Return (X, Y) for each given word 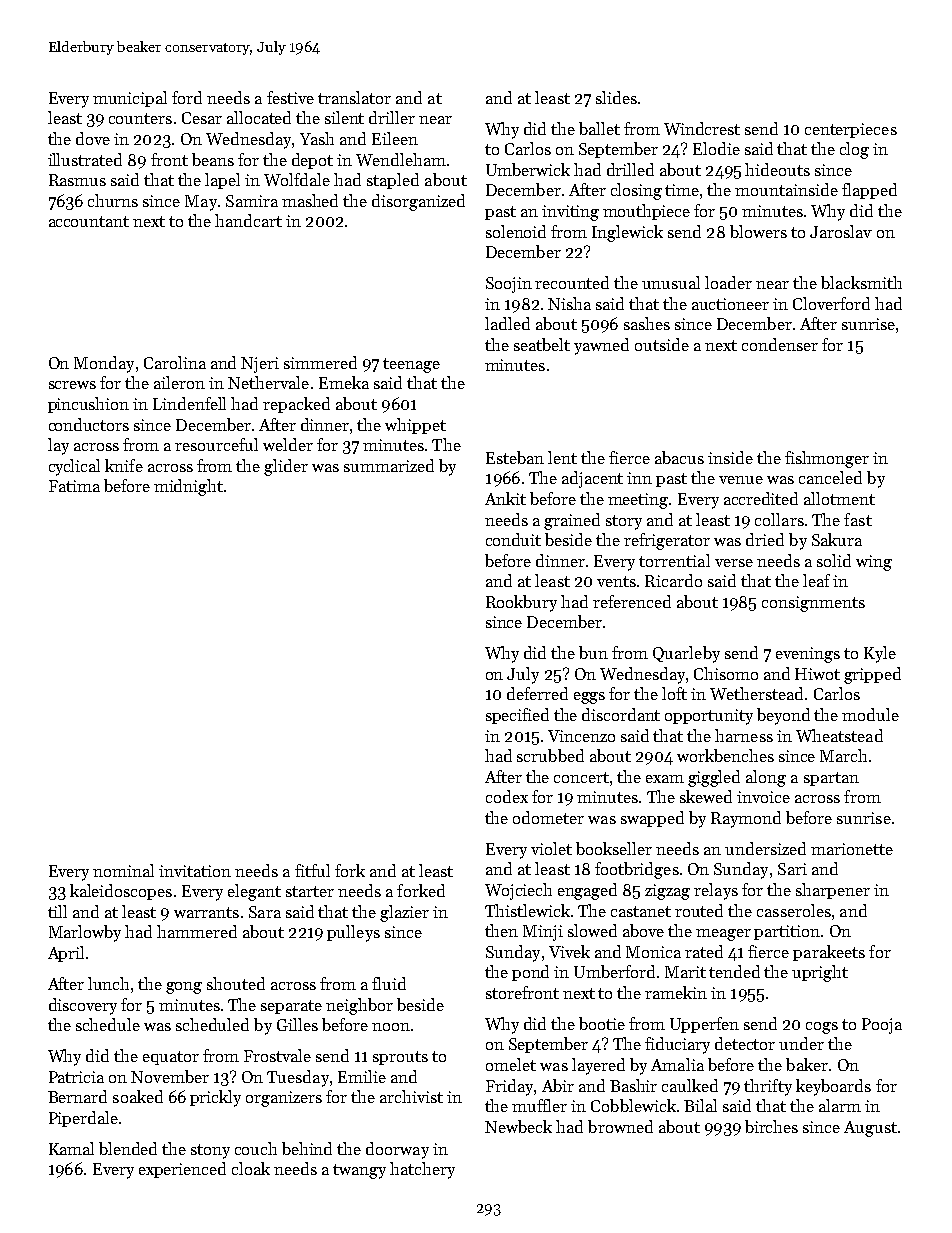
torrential (674, 560)
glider (286, 467)
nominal (123, 870)
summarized (389, 465)
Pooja (882, 1026)
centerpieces (851, 130)
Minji (543, 933)
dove (93, 138)
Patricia (76, 1077)
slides (616, 97)
